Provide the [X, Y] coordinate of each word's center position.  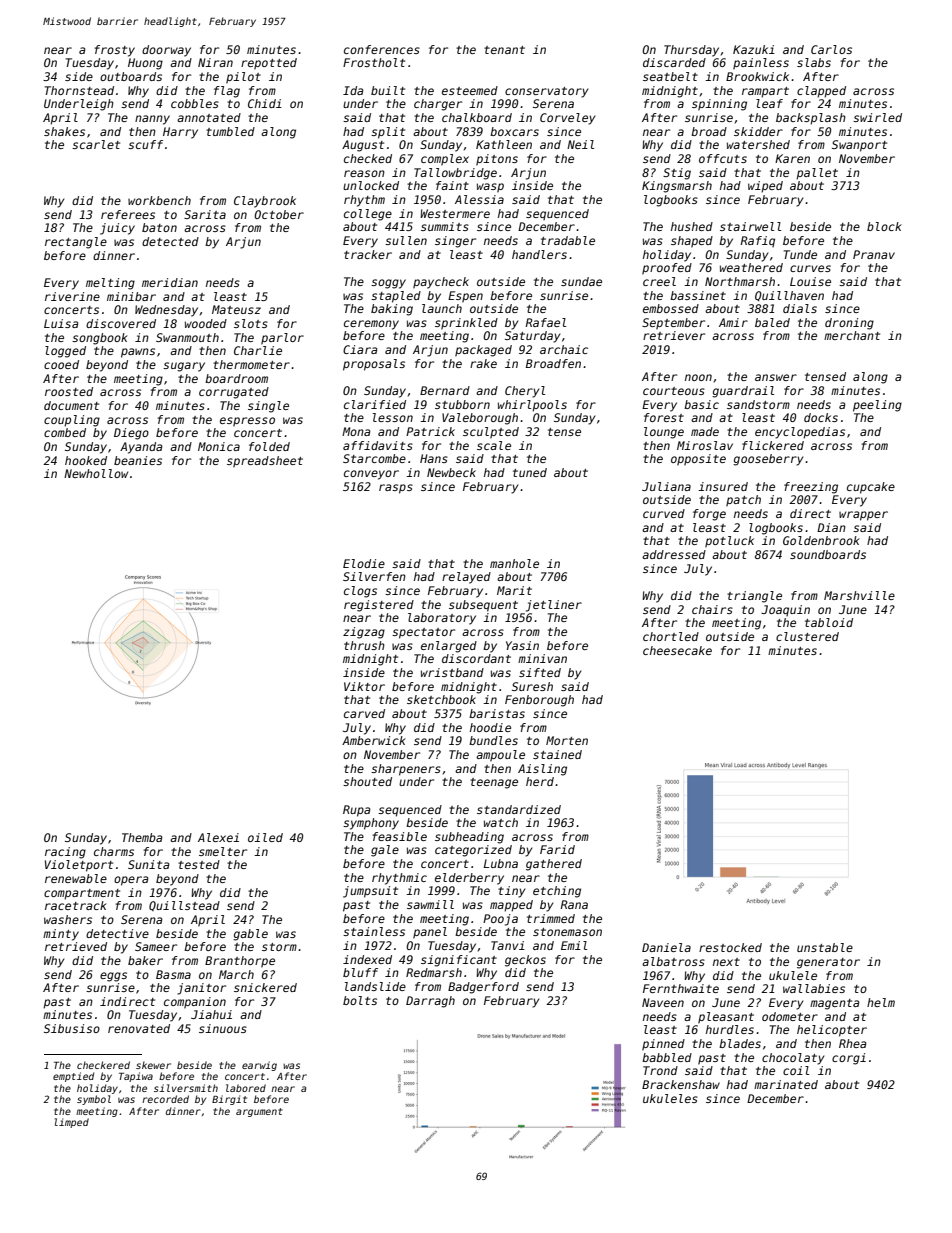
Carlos [831, 49]
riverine [72, 296]
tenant [504, 50]
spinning [719, 105]
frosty [114, 51]
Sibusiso [72, 1028]
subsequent [483, 606]
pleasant [726, 1018]
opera [131, 881]
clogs [360, 592]
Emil [574, 945]
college [368, 215]
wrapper [863, 516]
